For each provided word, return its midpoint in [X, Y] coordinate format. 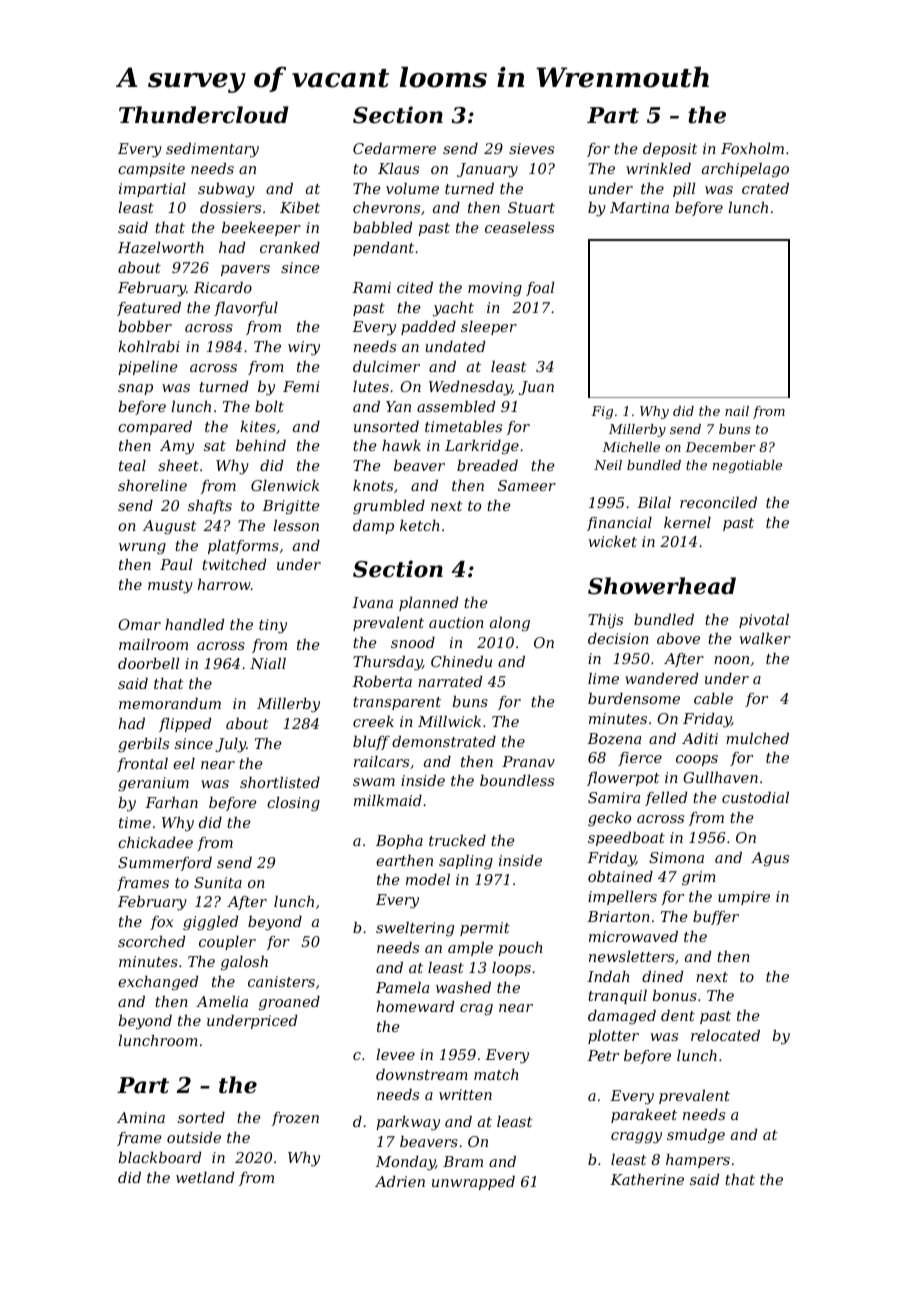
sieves [531, 148]
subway [226, 190]
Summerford [165, 864]
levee [395, 1054]
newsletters [631, 956]
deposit [670, 150]
